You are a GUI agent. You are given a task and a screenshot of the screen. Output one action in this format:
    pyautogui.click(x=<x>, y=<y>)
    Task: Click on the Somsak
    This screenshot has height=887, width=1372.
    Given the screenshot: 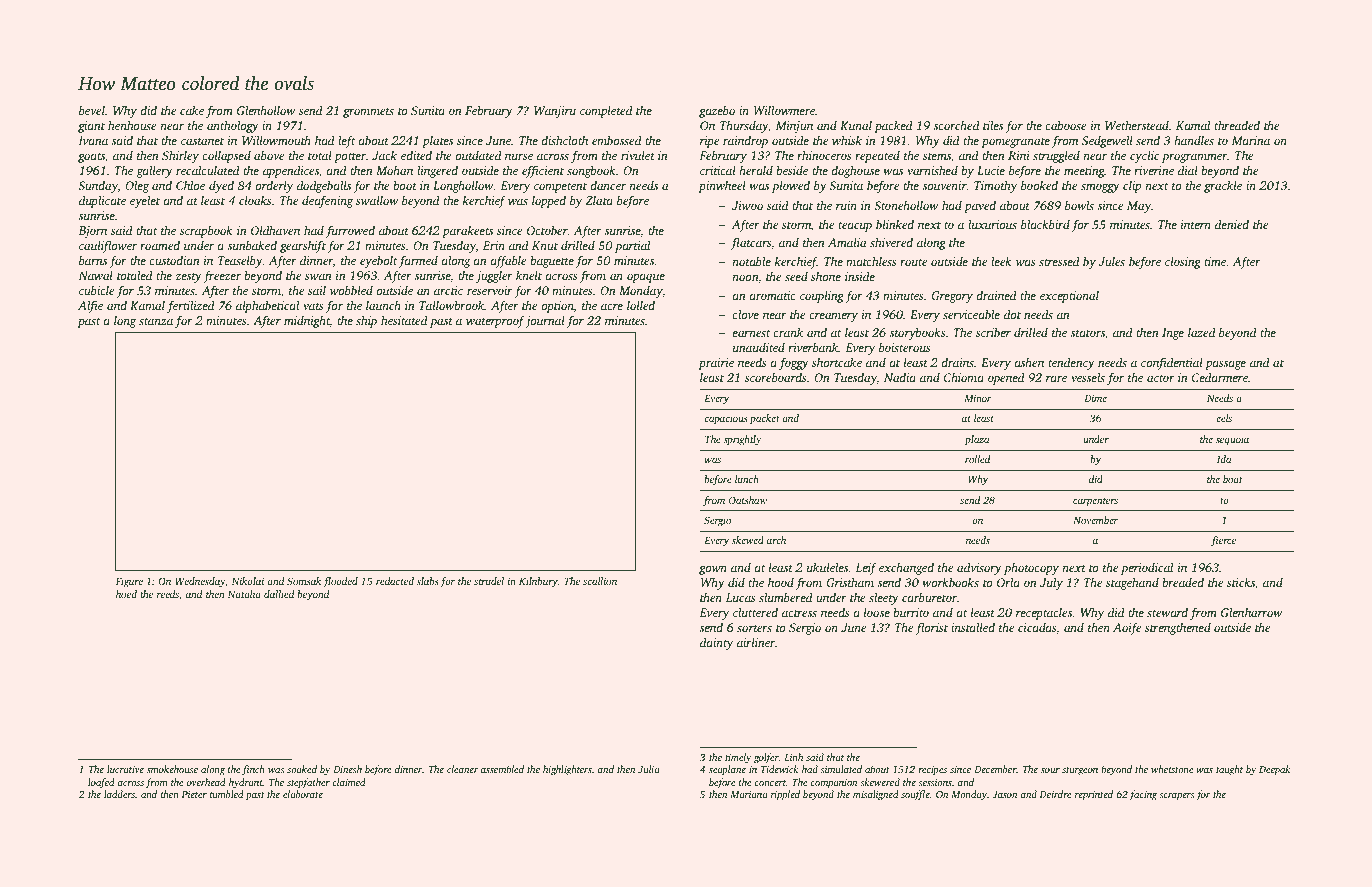 What is the action you would take?
    pyautogui.click(x=304, y=581)
